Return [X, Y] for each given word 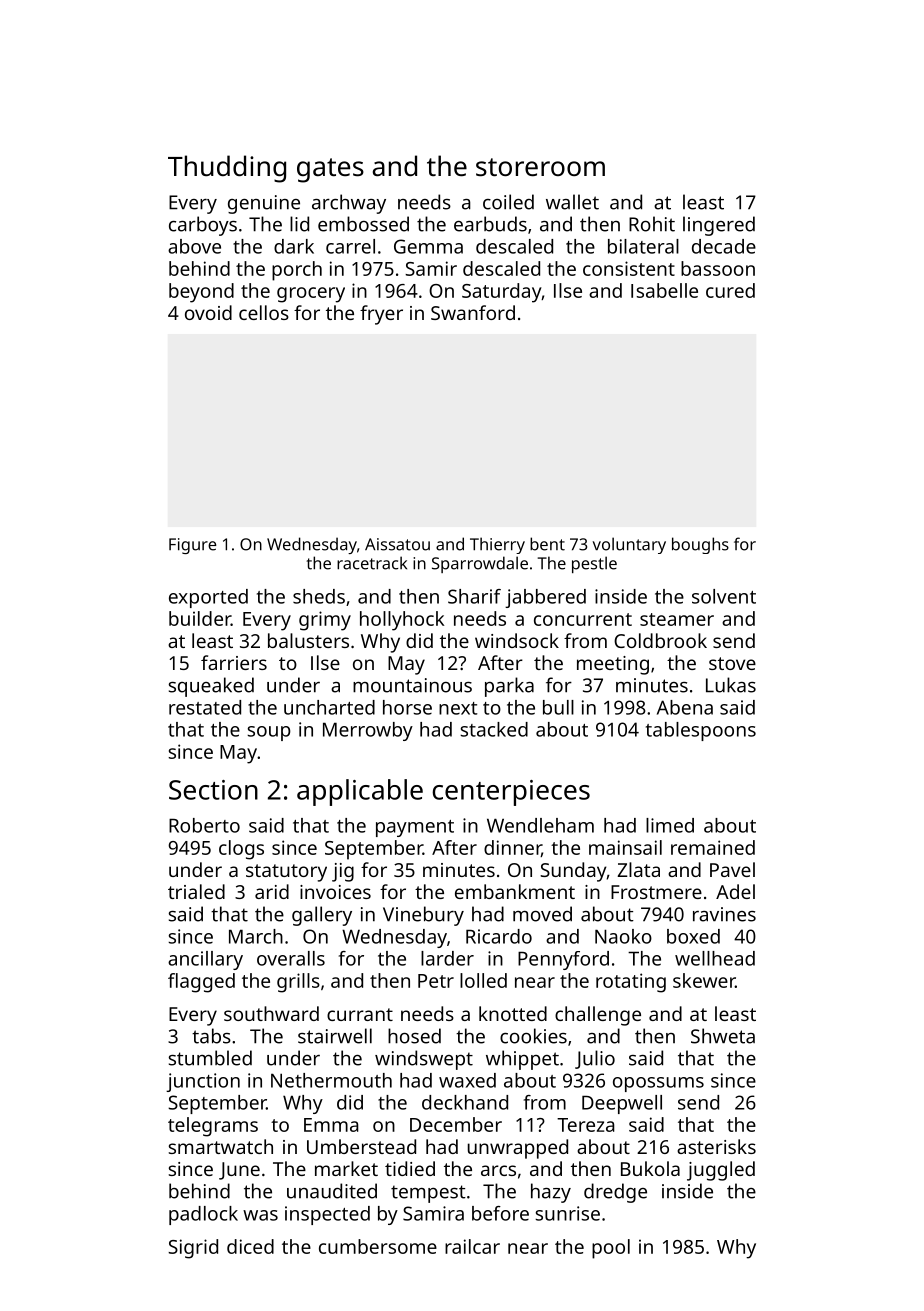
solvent [724, 596]
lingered [719, 226]
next [458, 708]
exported [208, 598]
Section [213, 790]
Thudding [227, 169]
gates [330, 170]
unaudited [332, 1191]
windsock [517, 640]
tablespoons [701, 731]
